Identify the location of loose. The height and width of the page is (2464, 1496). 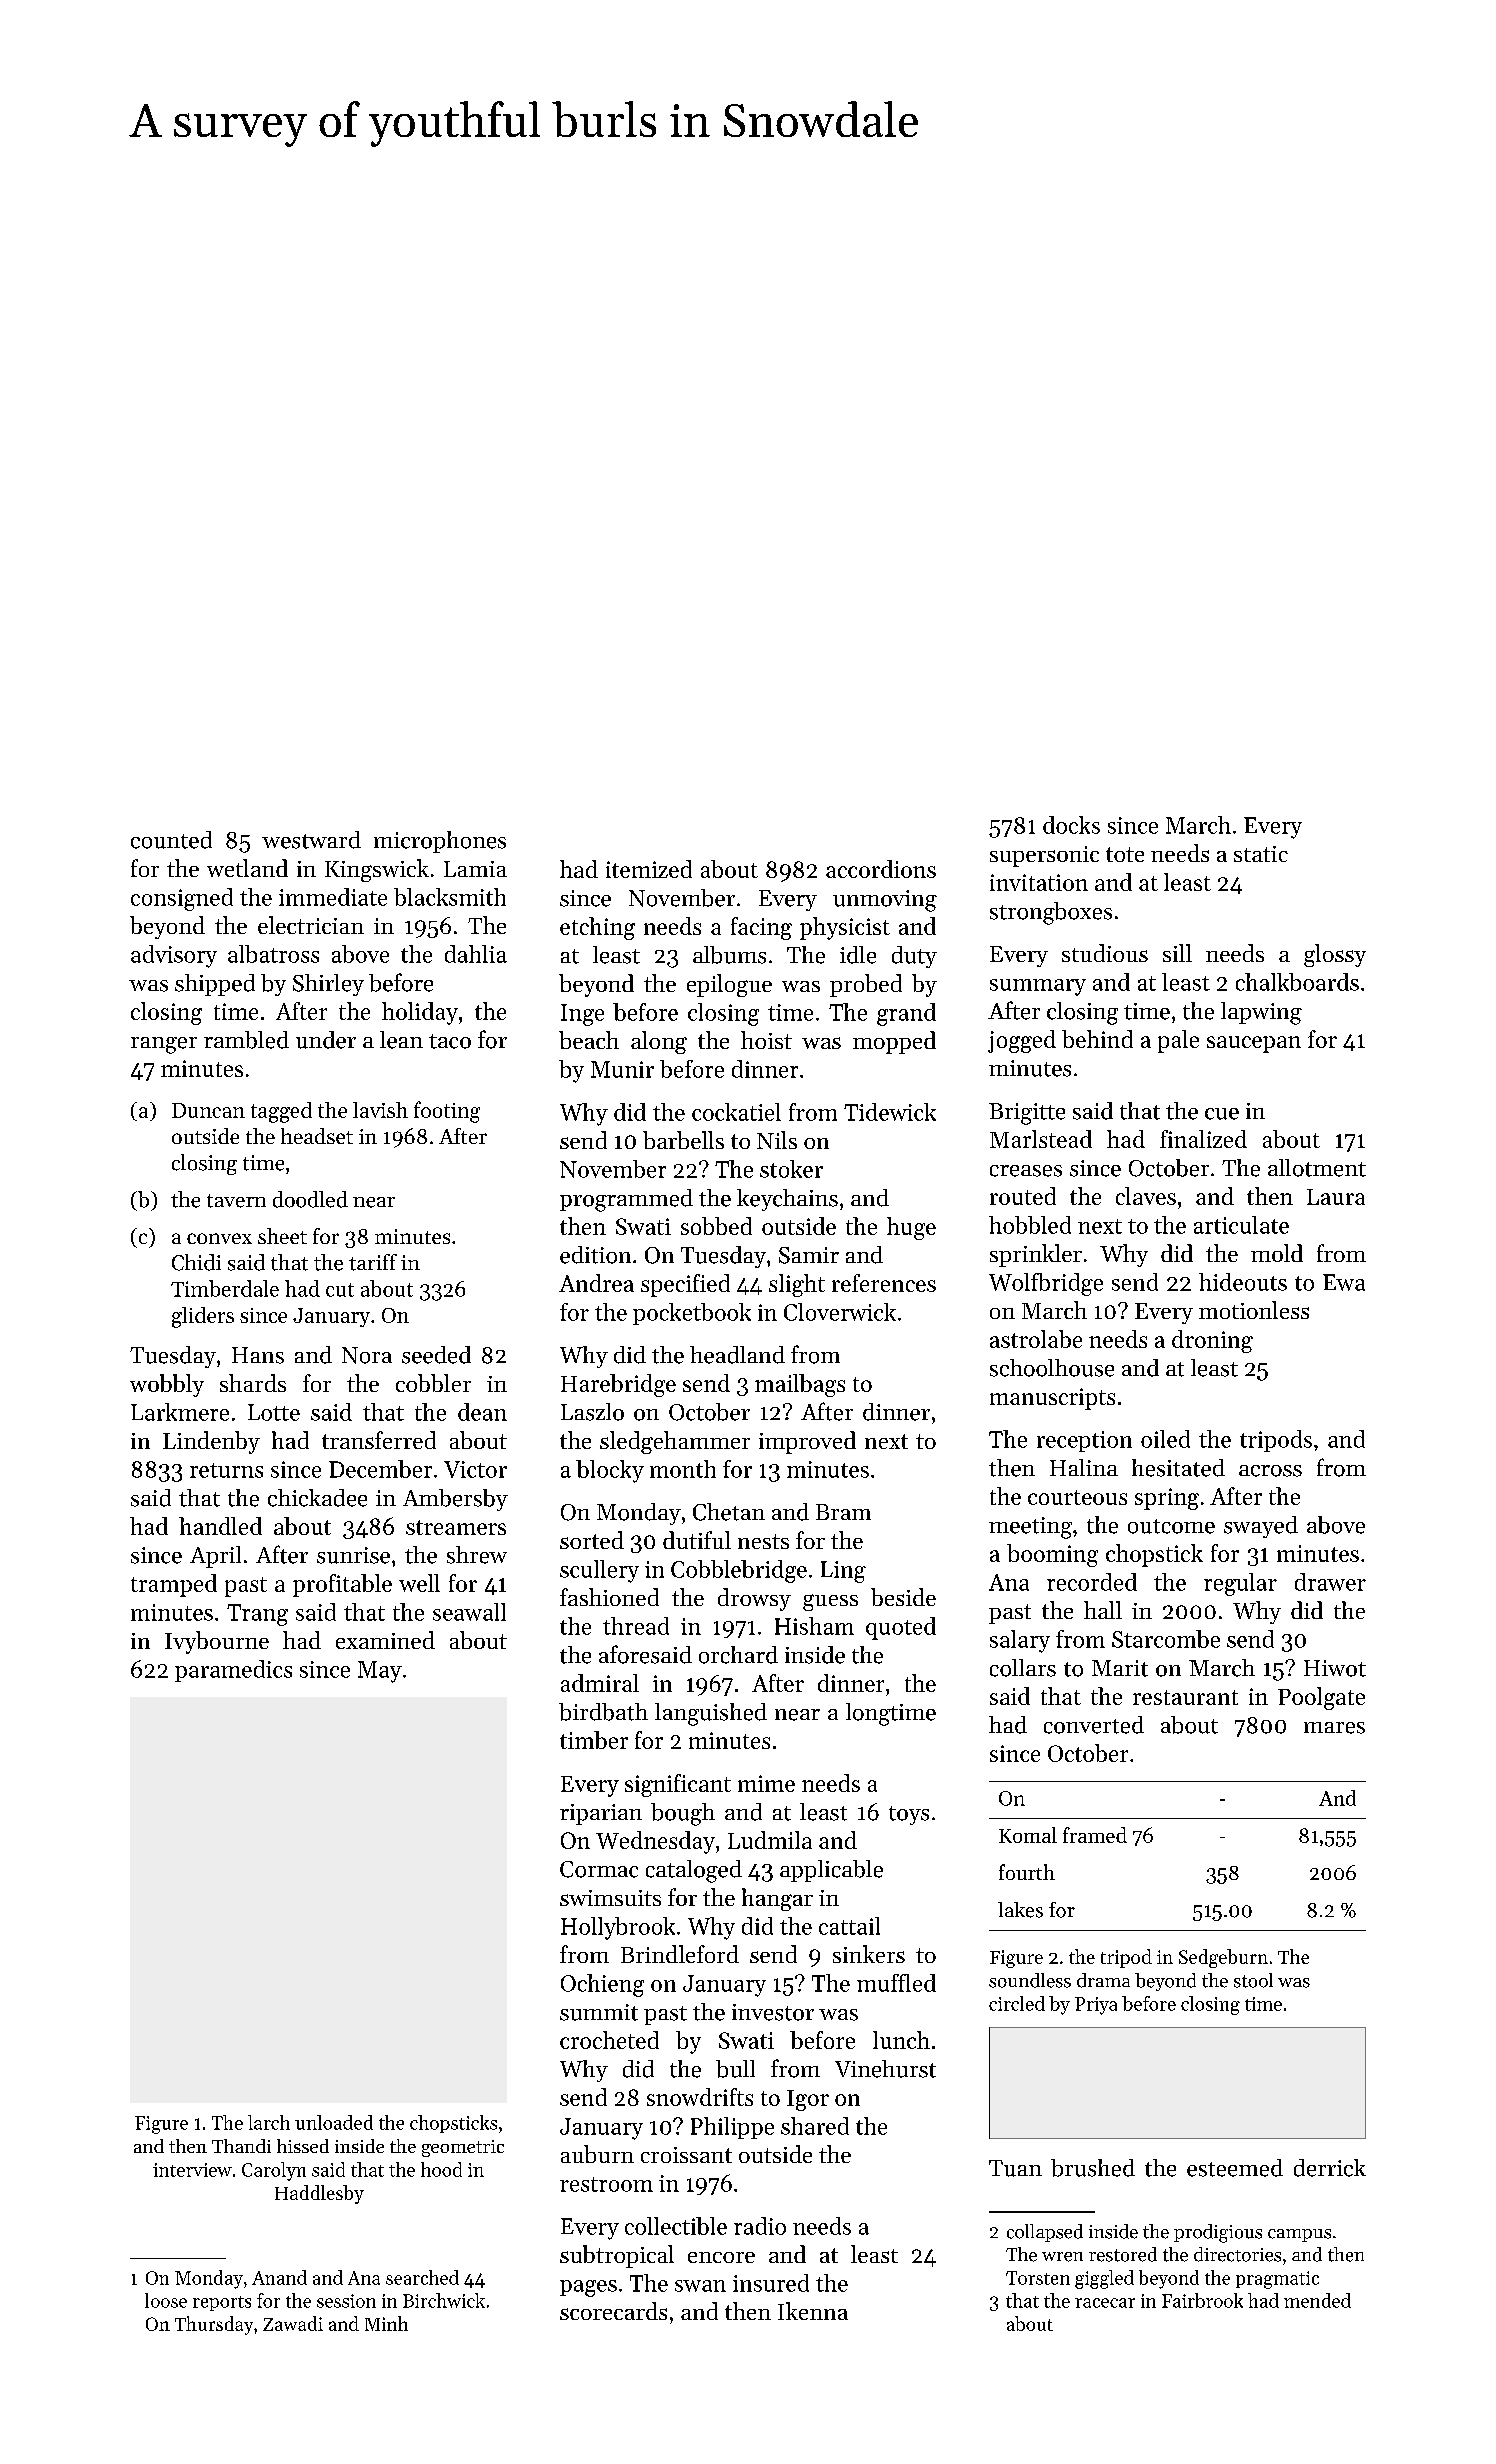
(166, 2300).
